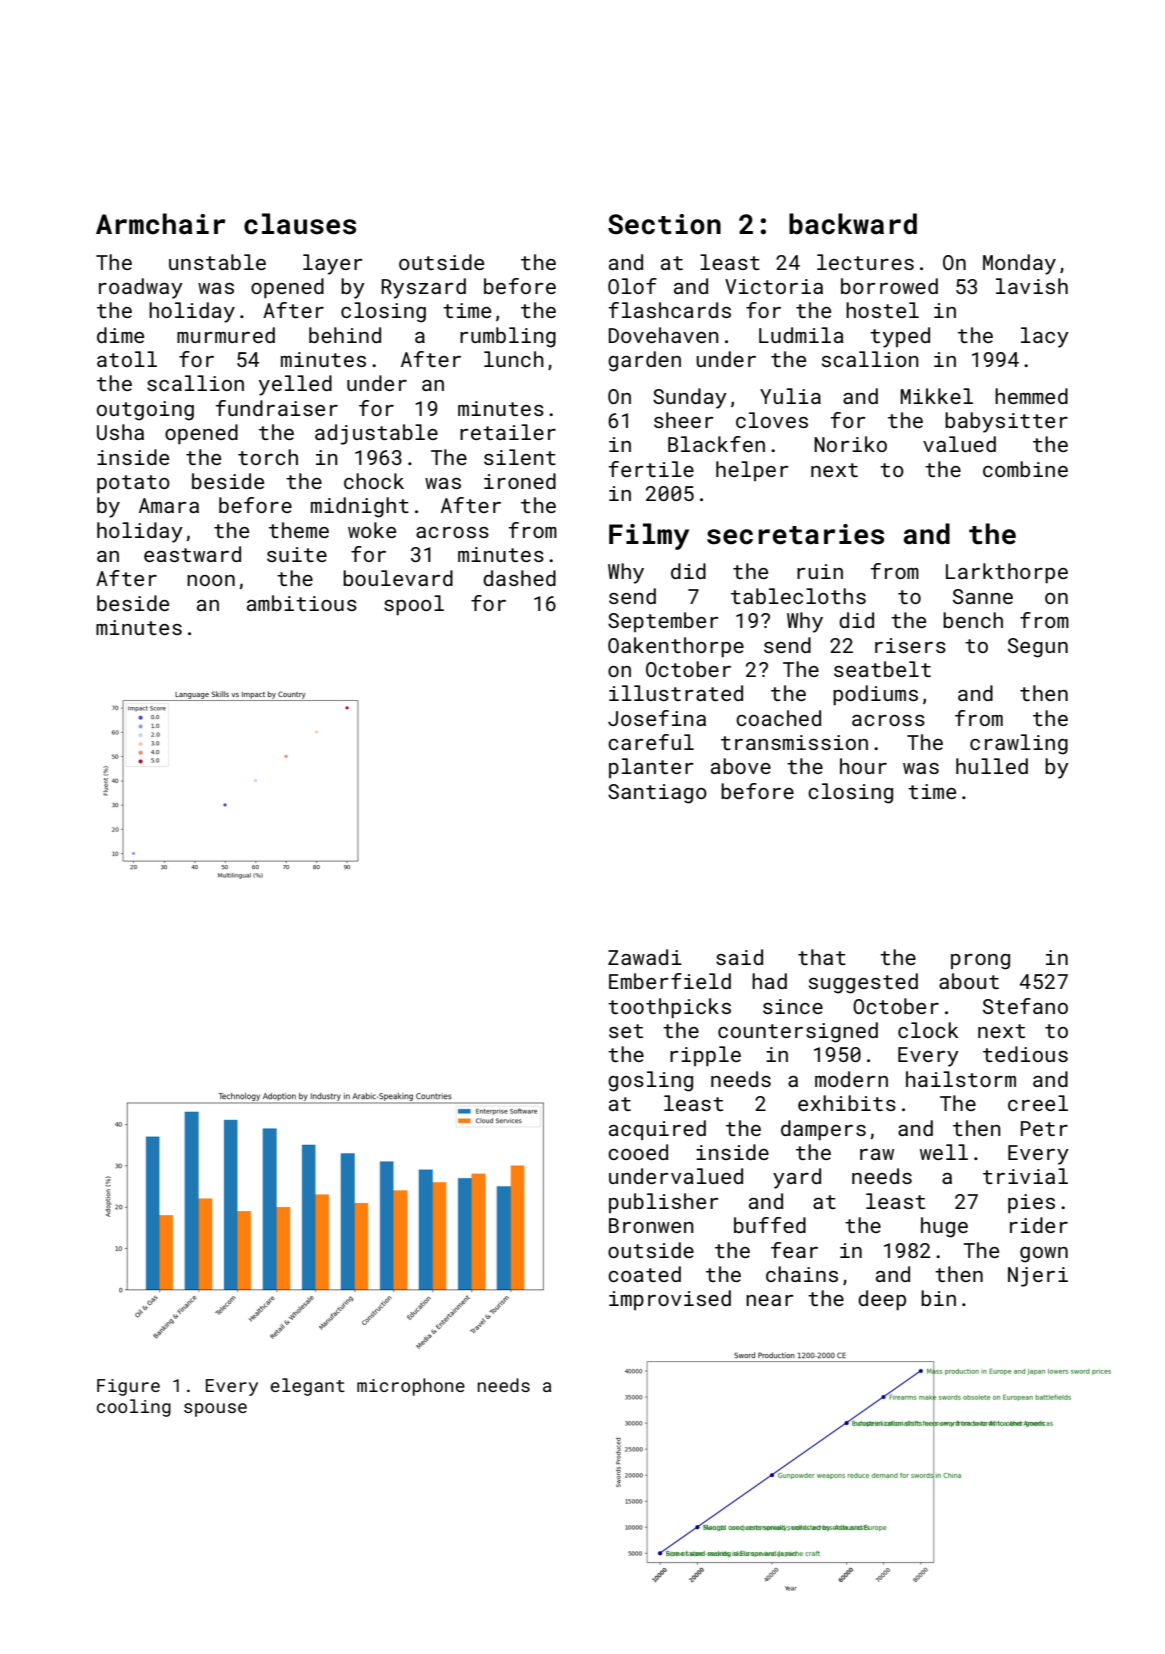 The height and width of the image is (1654, 1165). I want to click on noon, so click(211, 580).
